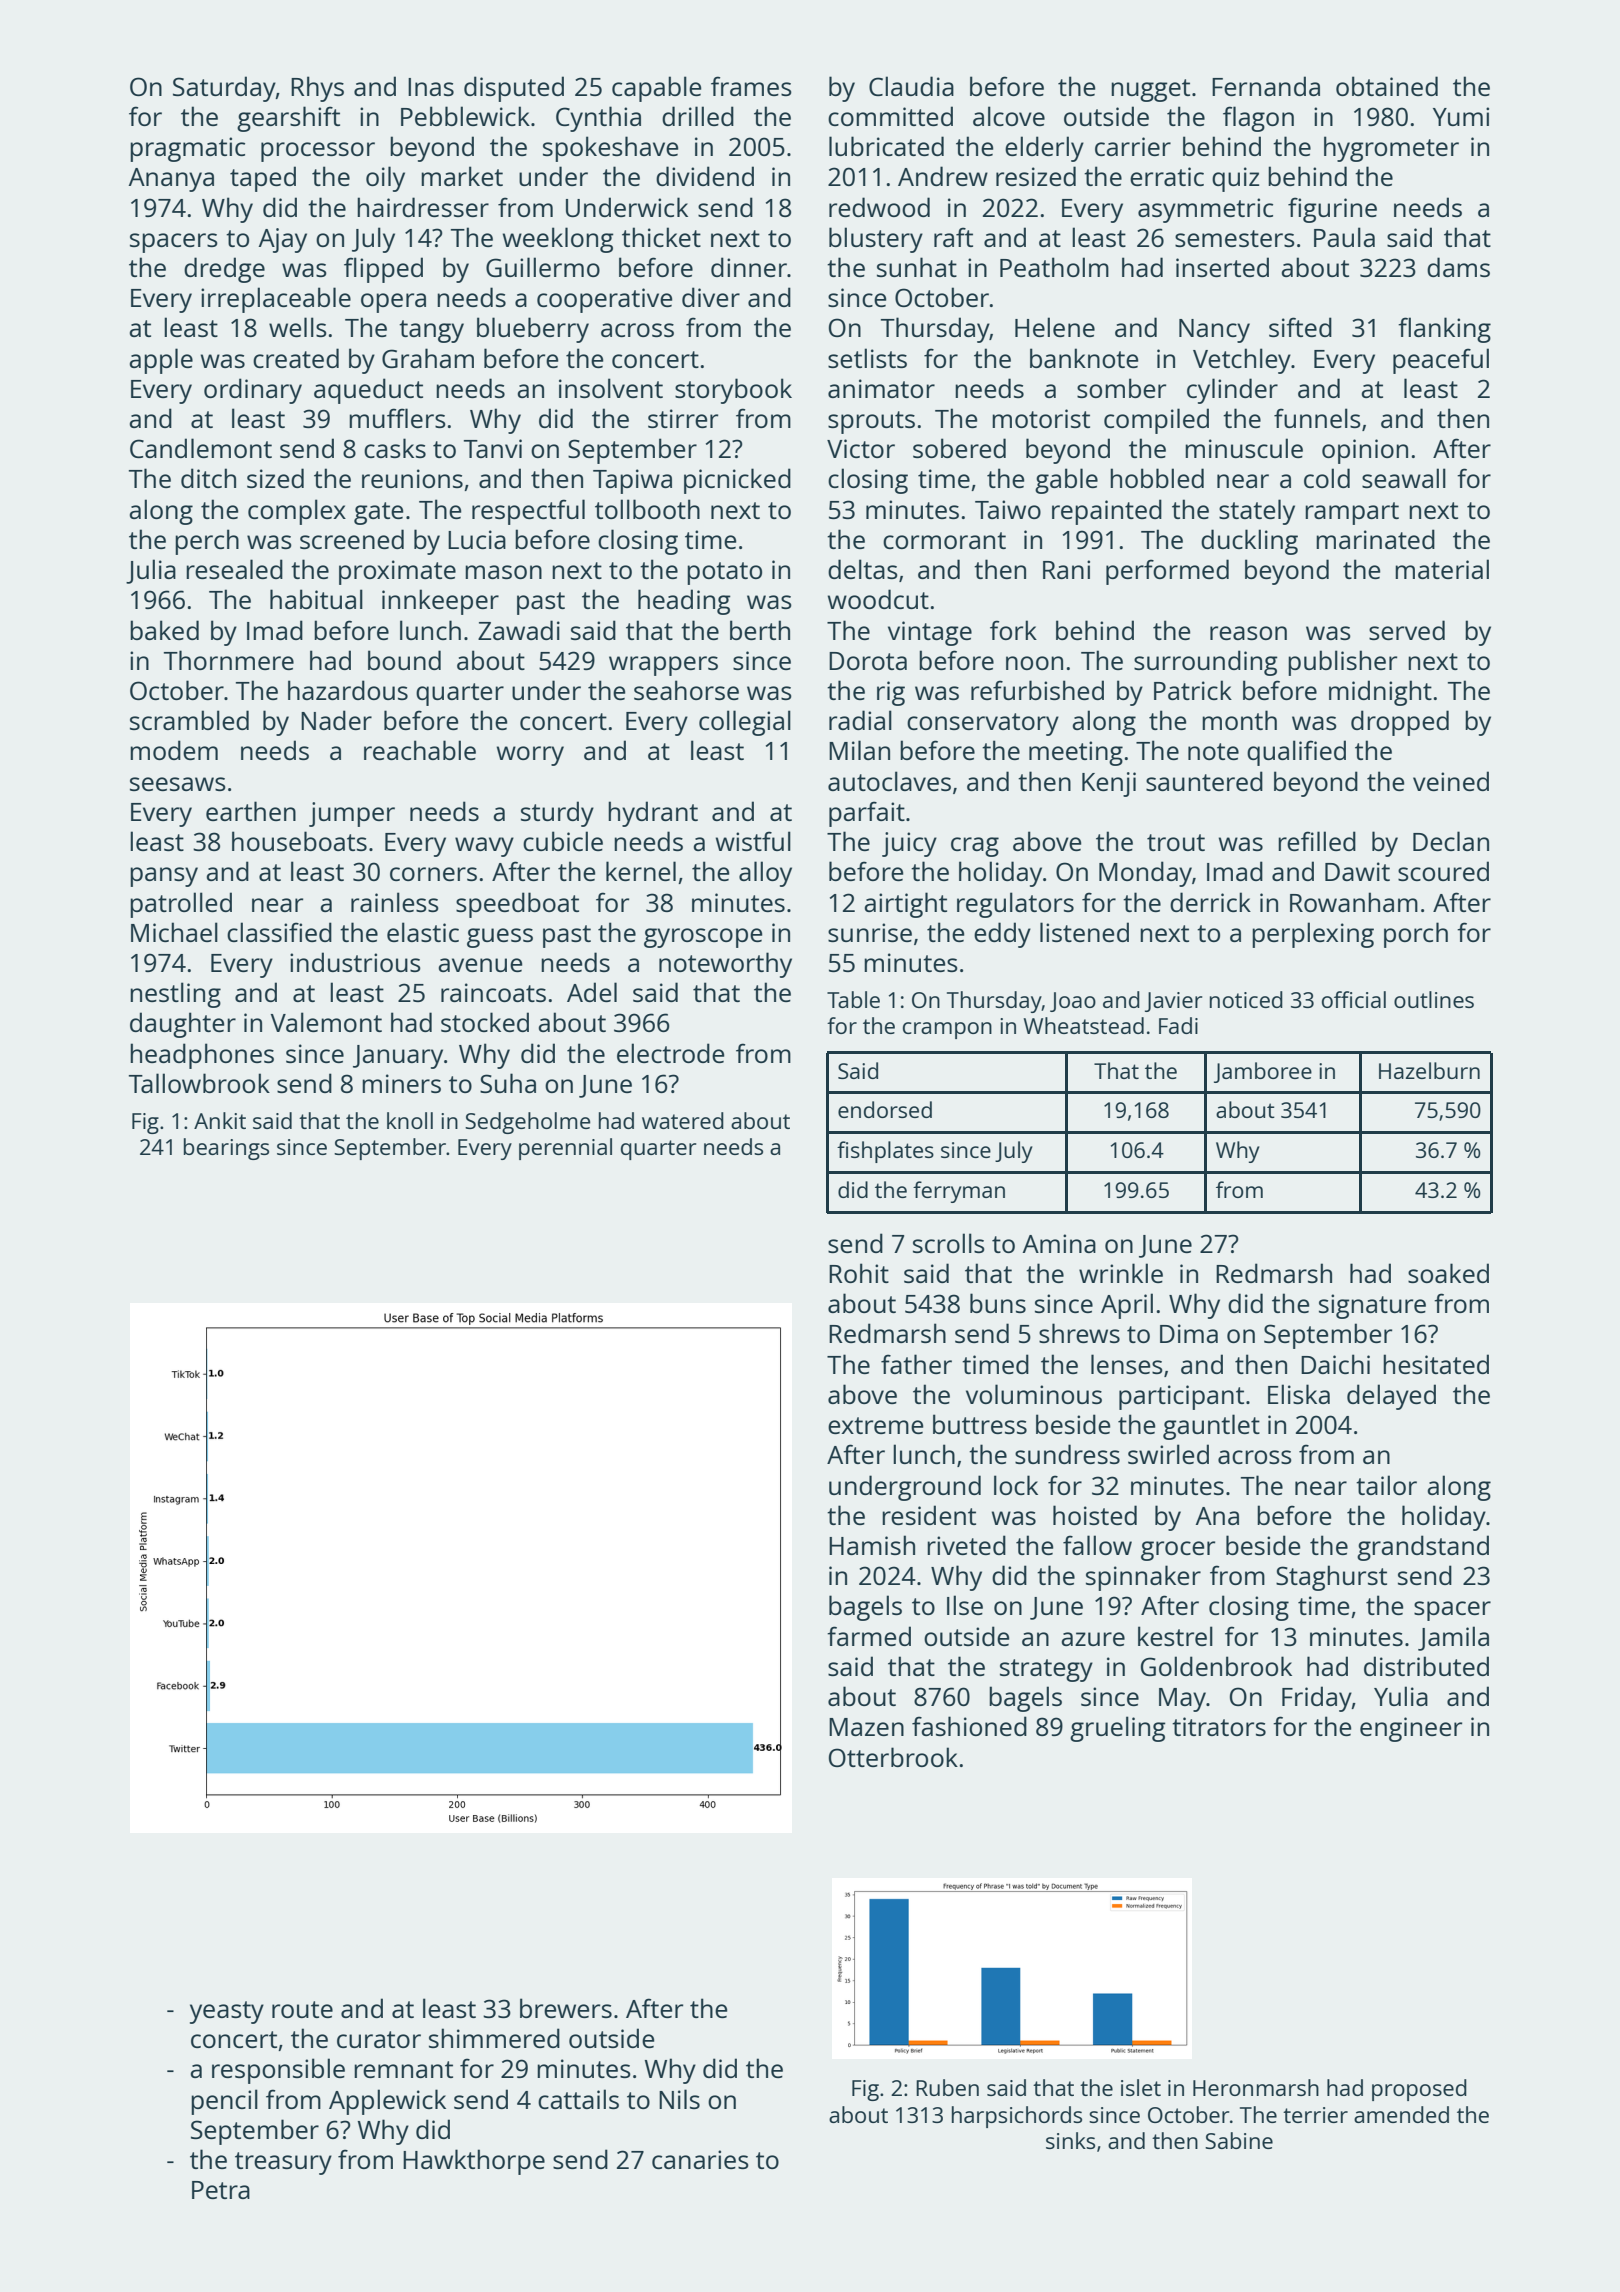  I want to click on yeasty, so click(227, 2012).
